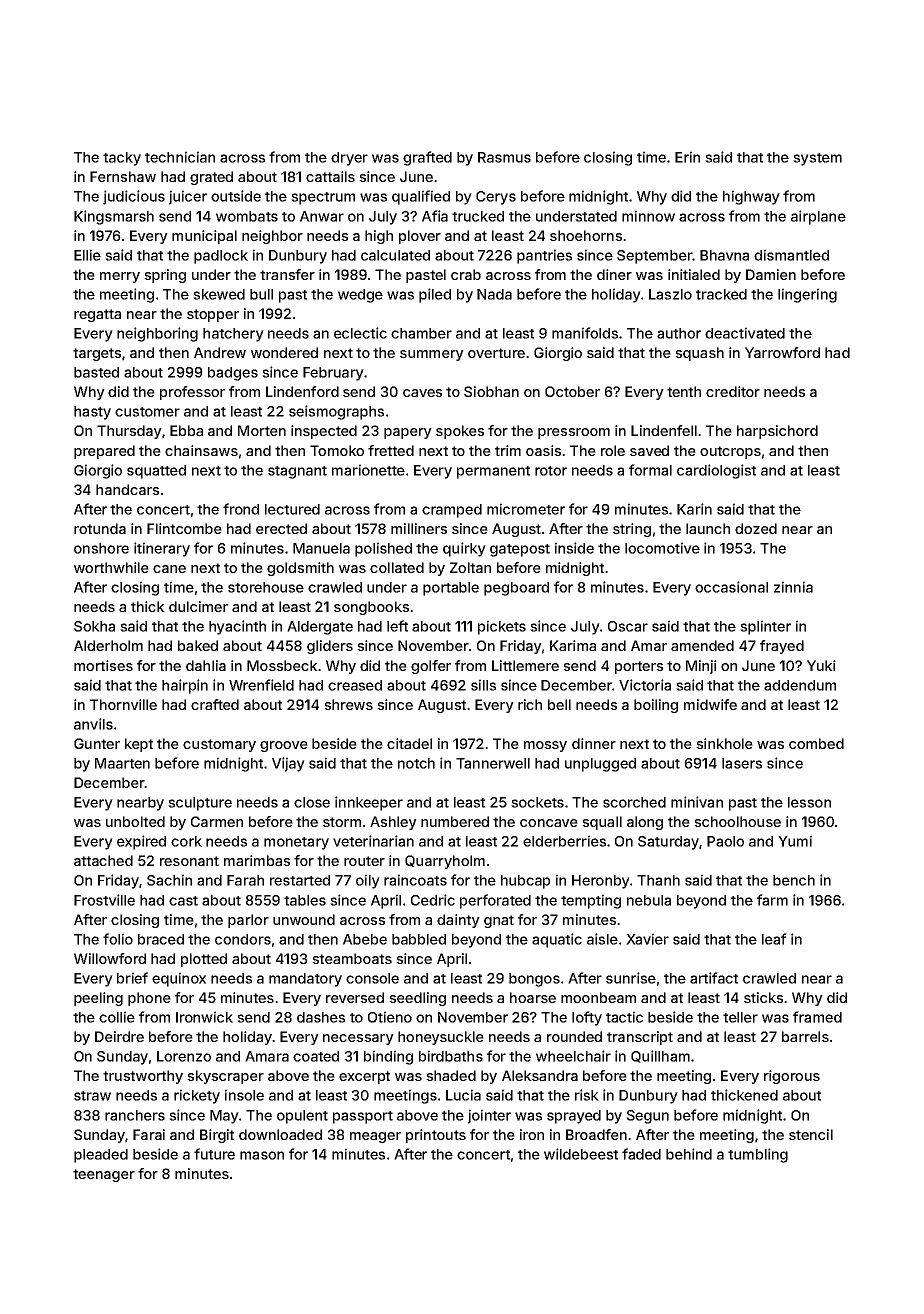  Describe the element at coordinates (349, 159) in the screenshot. I see `dryer` at that location.
